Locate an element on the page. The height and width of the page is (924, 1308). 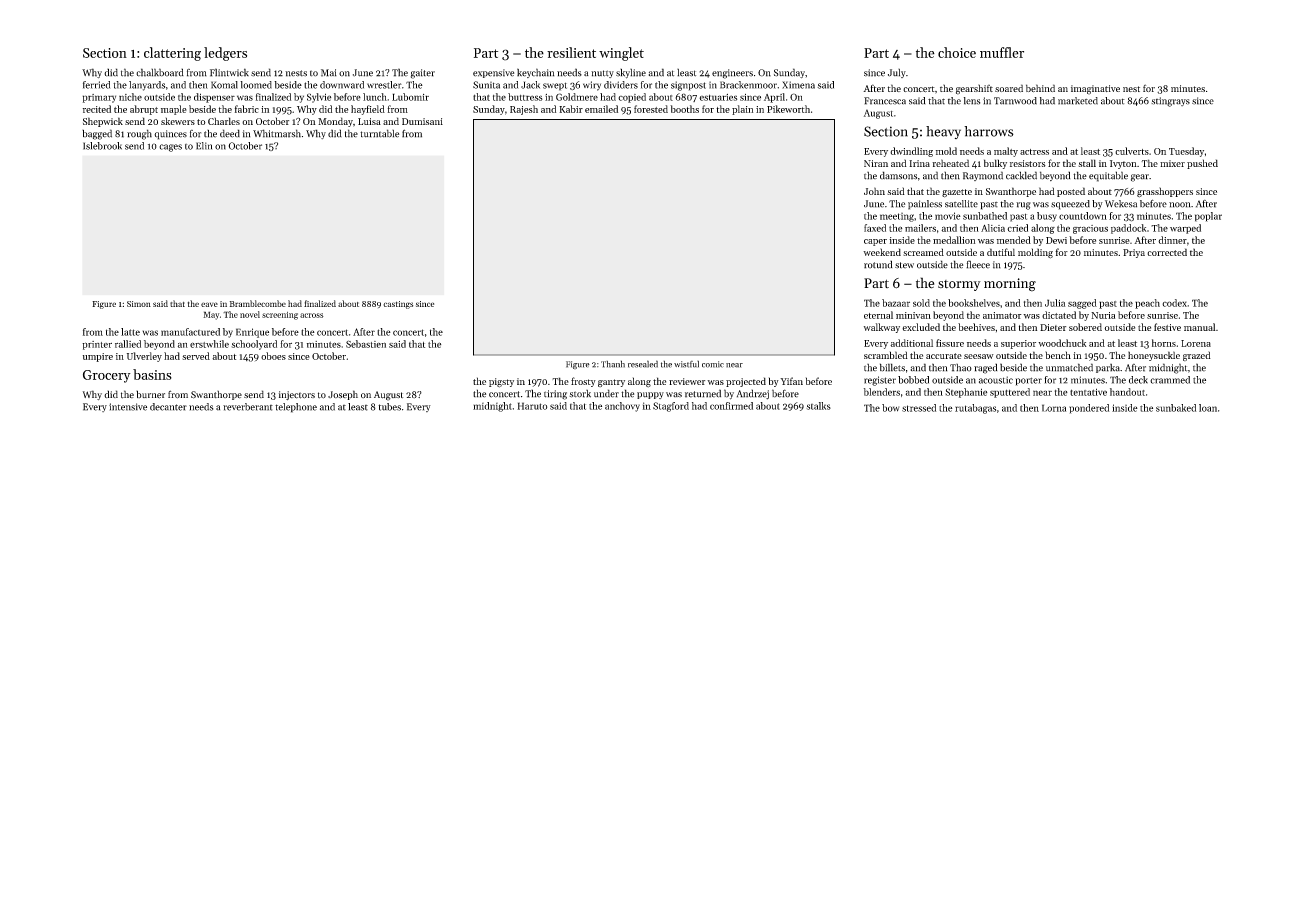
telephone is located at coordinates (296, 408).
